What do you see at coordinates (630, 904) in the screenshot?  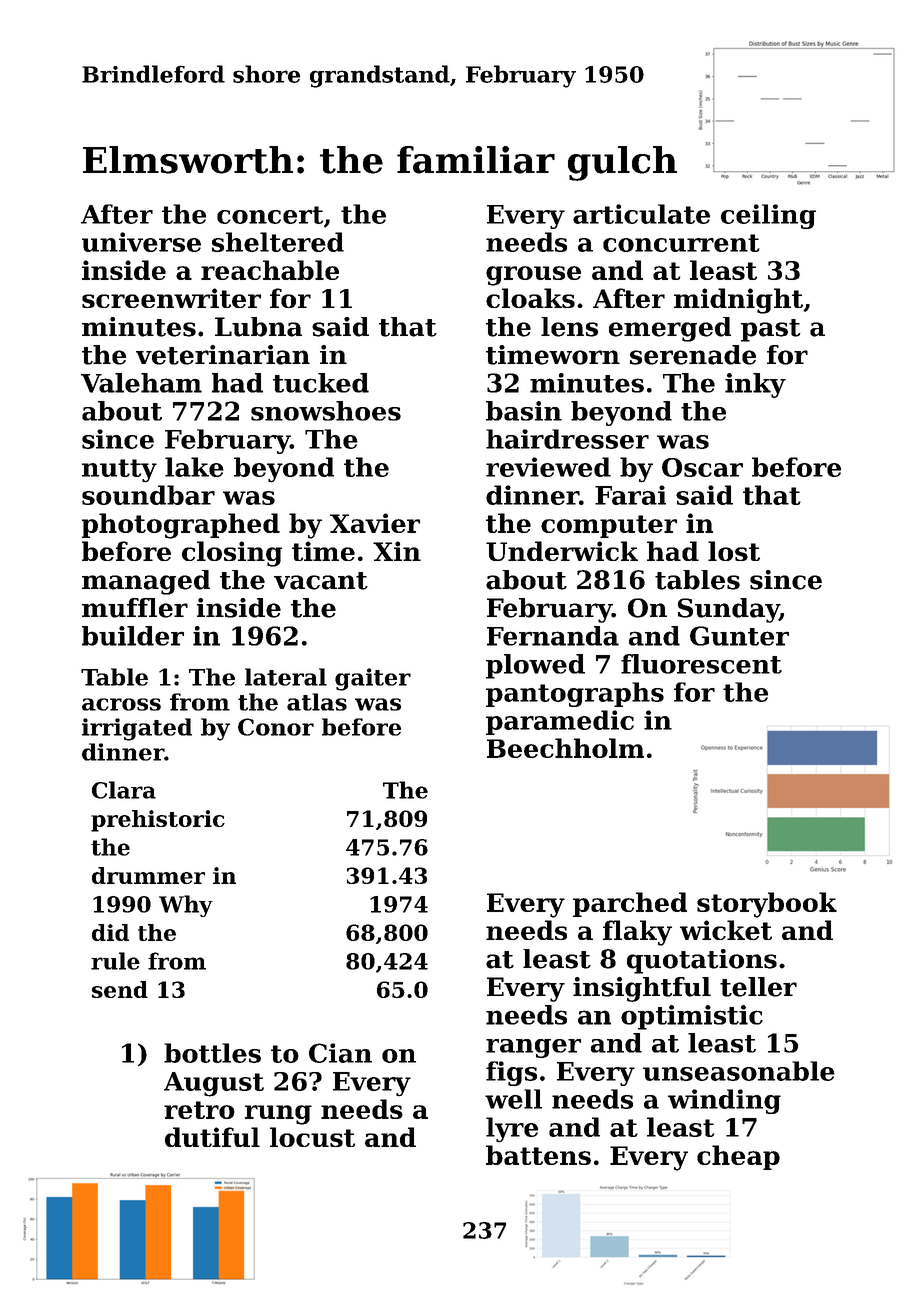 I see `parched` at bounding box center [630, 904].
